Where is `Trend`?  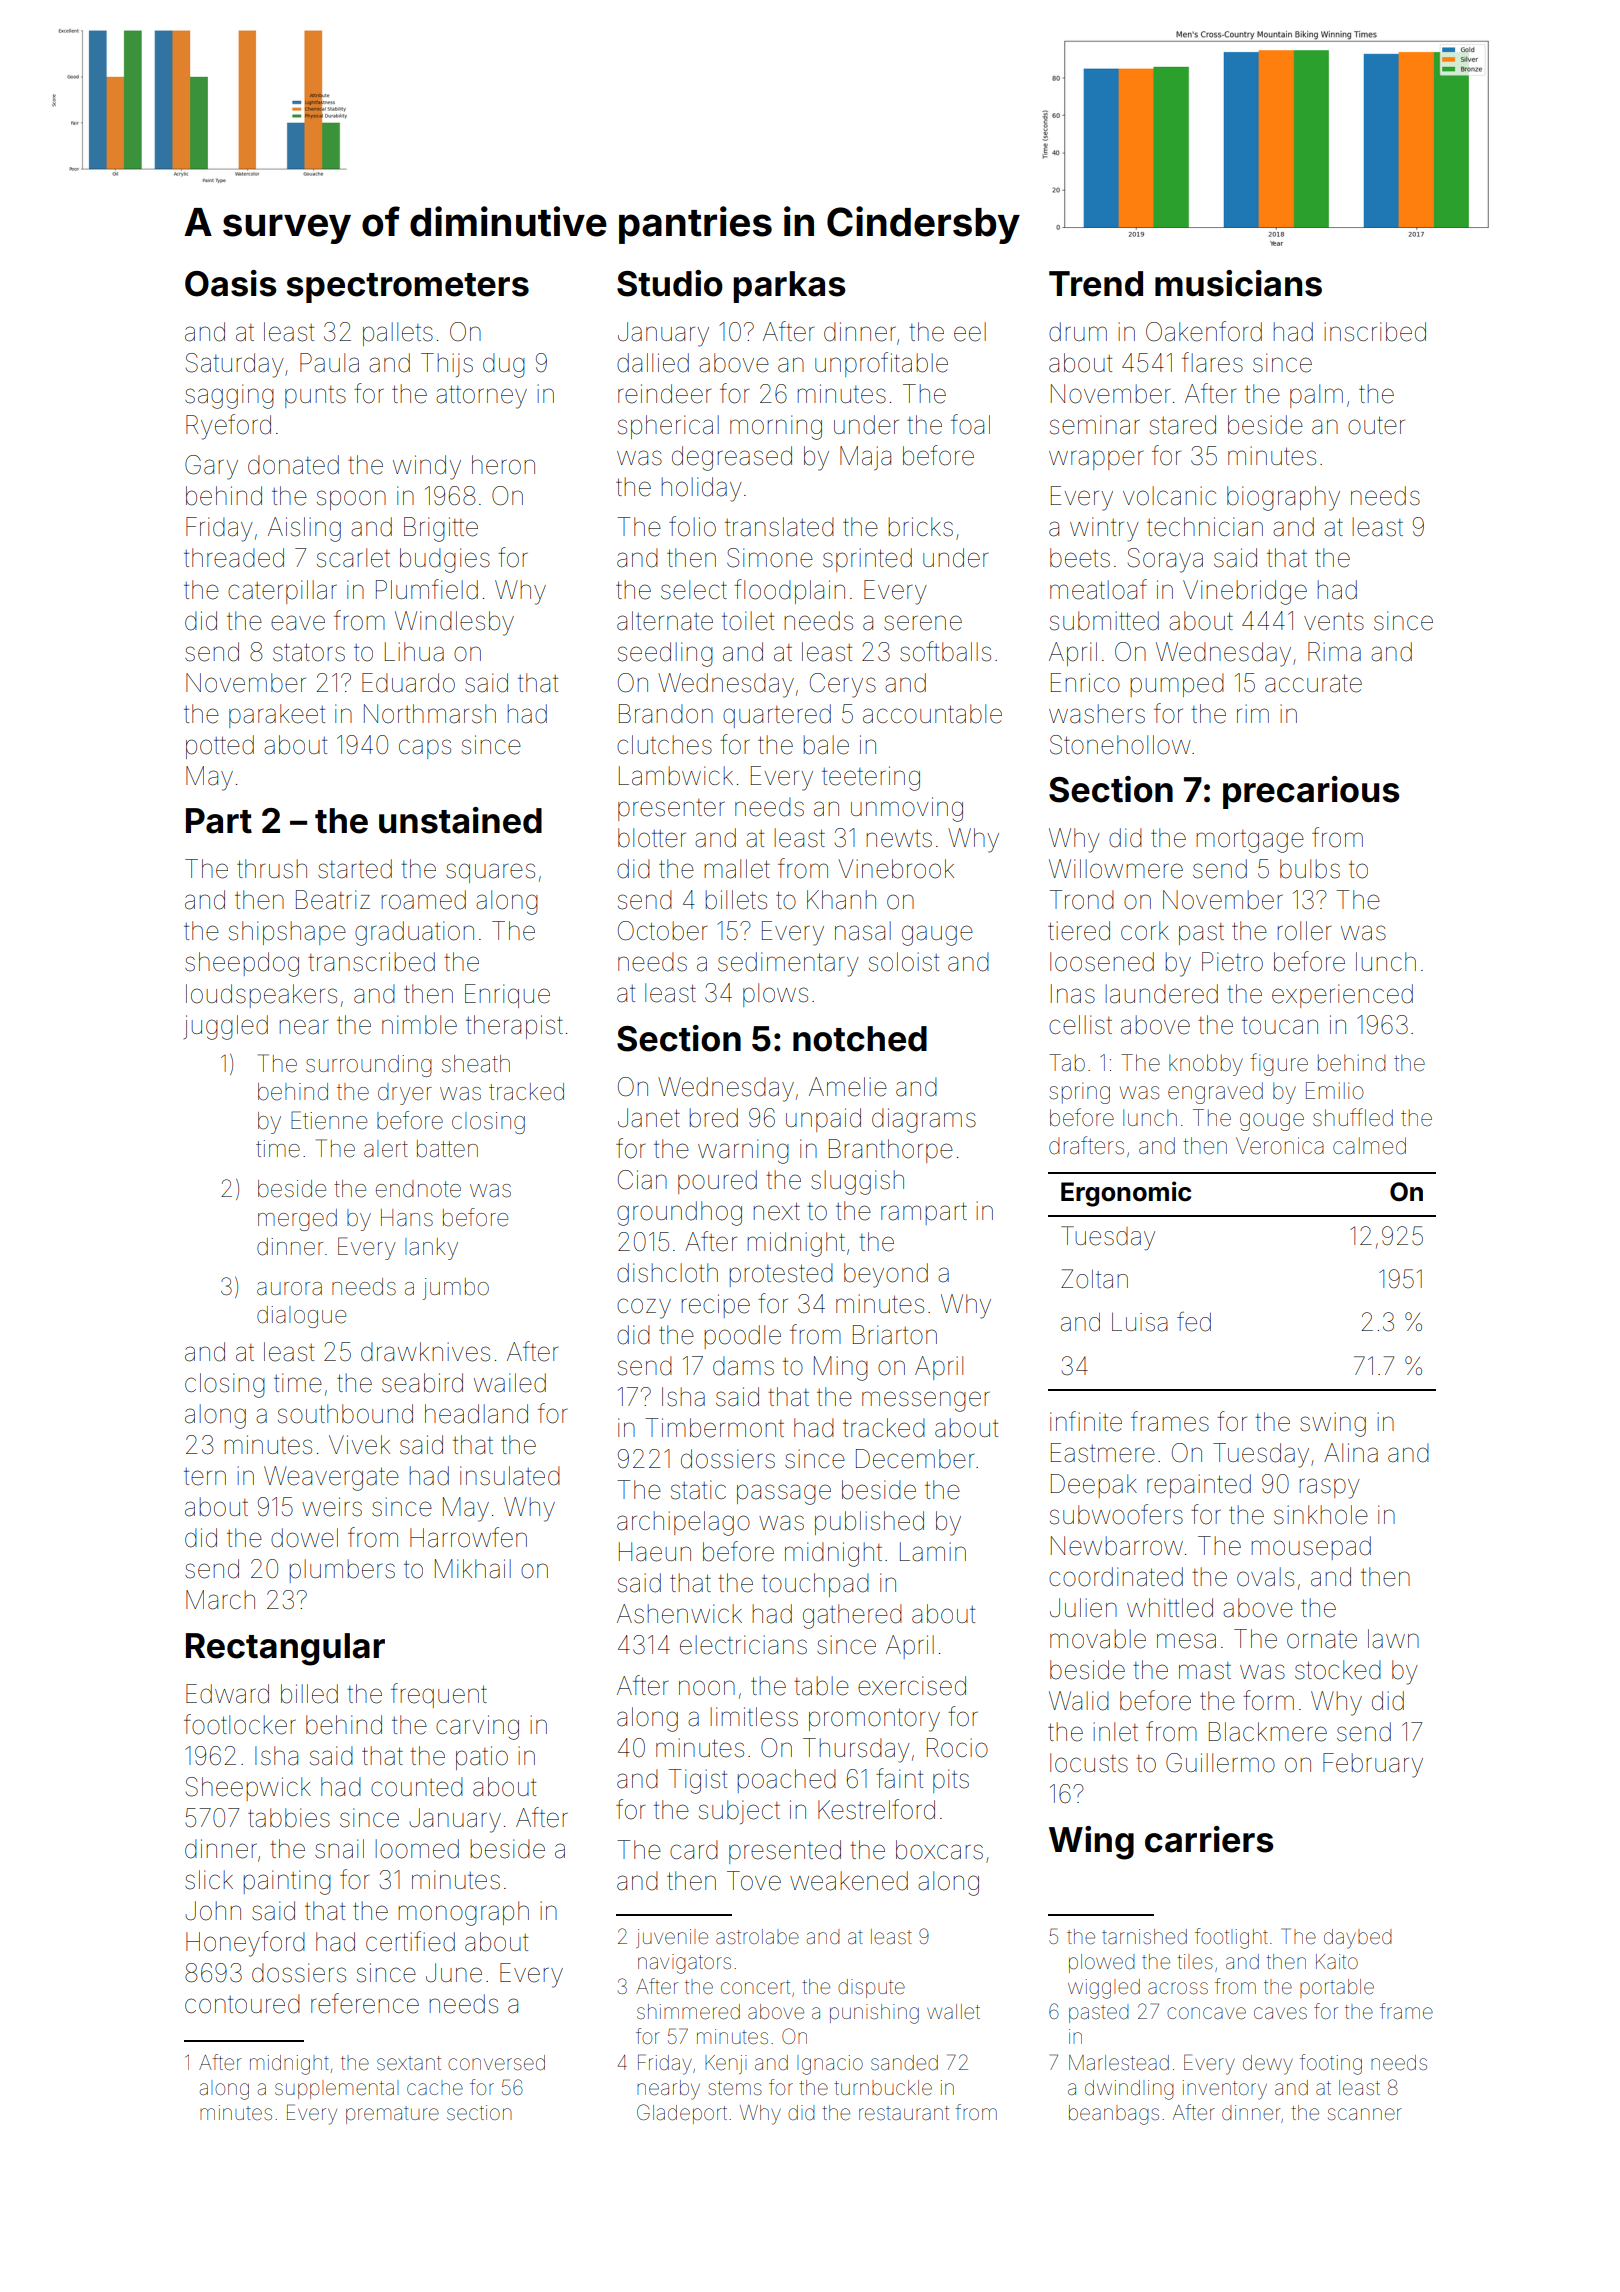 Trend is located at coordinates (1096, 284).
